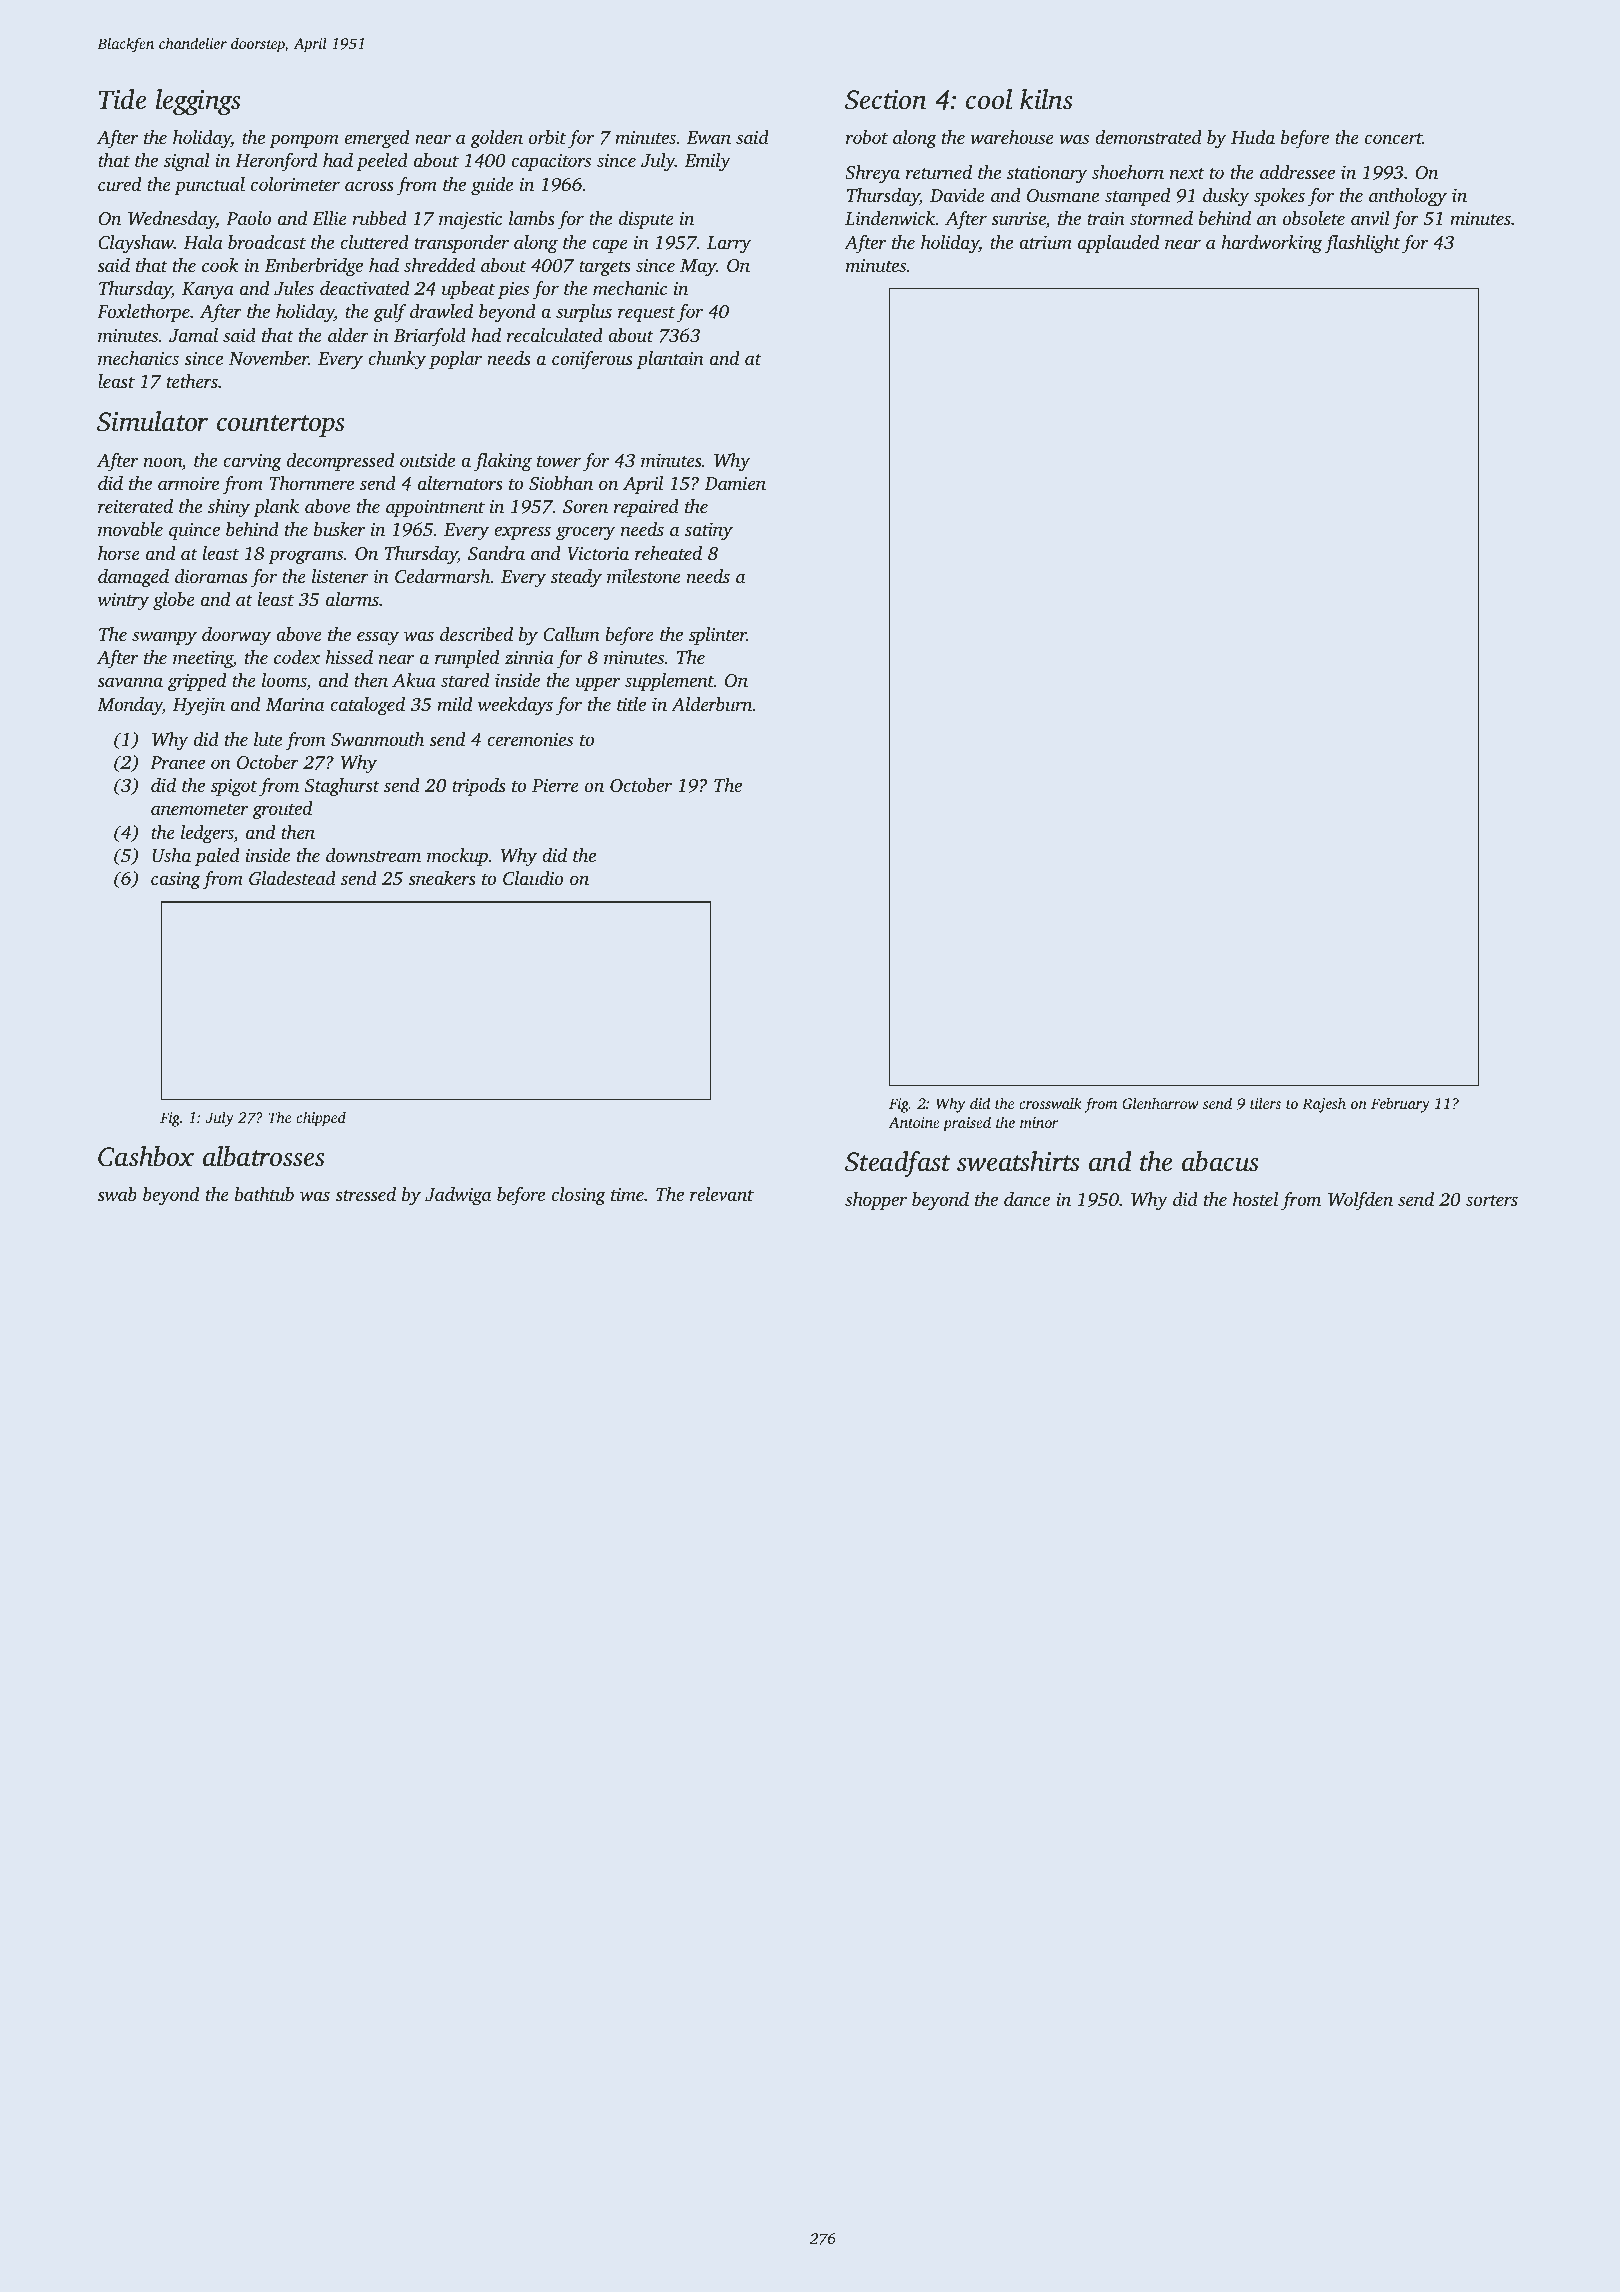  Describe the element at coordinates (555, 785) in the image. I see `Pierre` at that location.
